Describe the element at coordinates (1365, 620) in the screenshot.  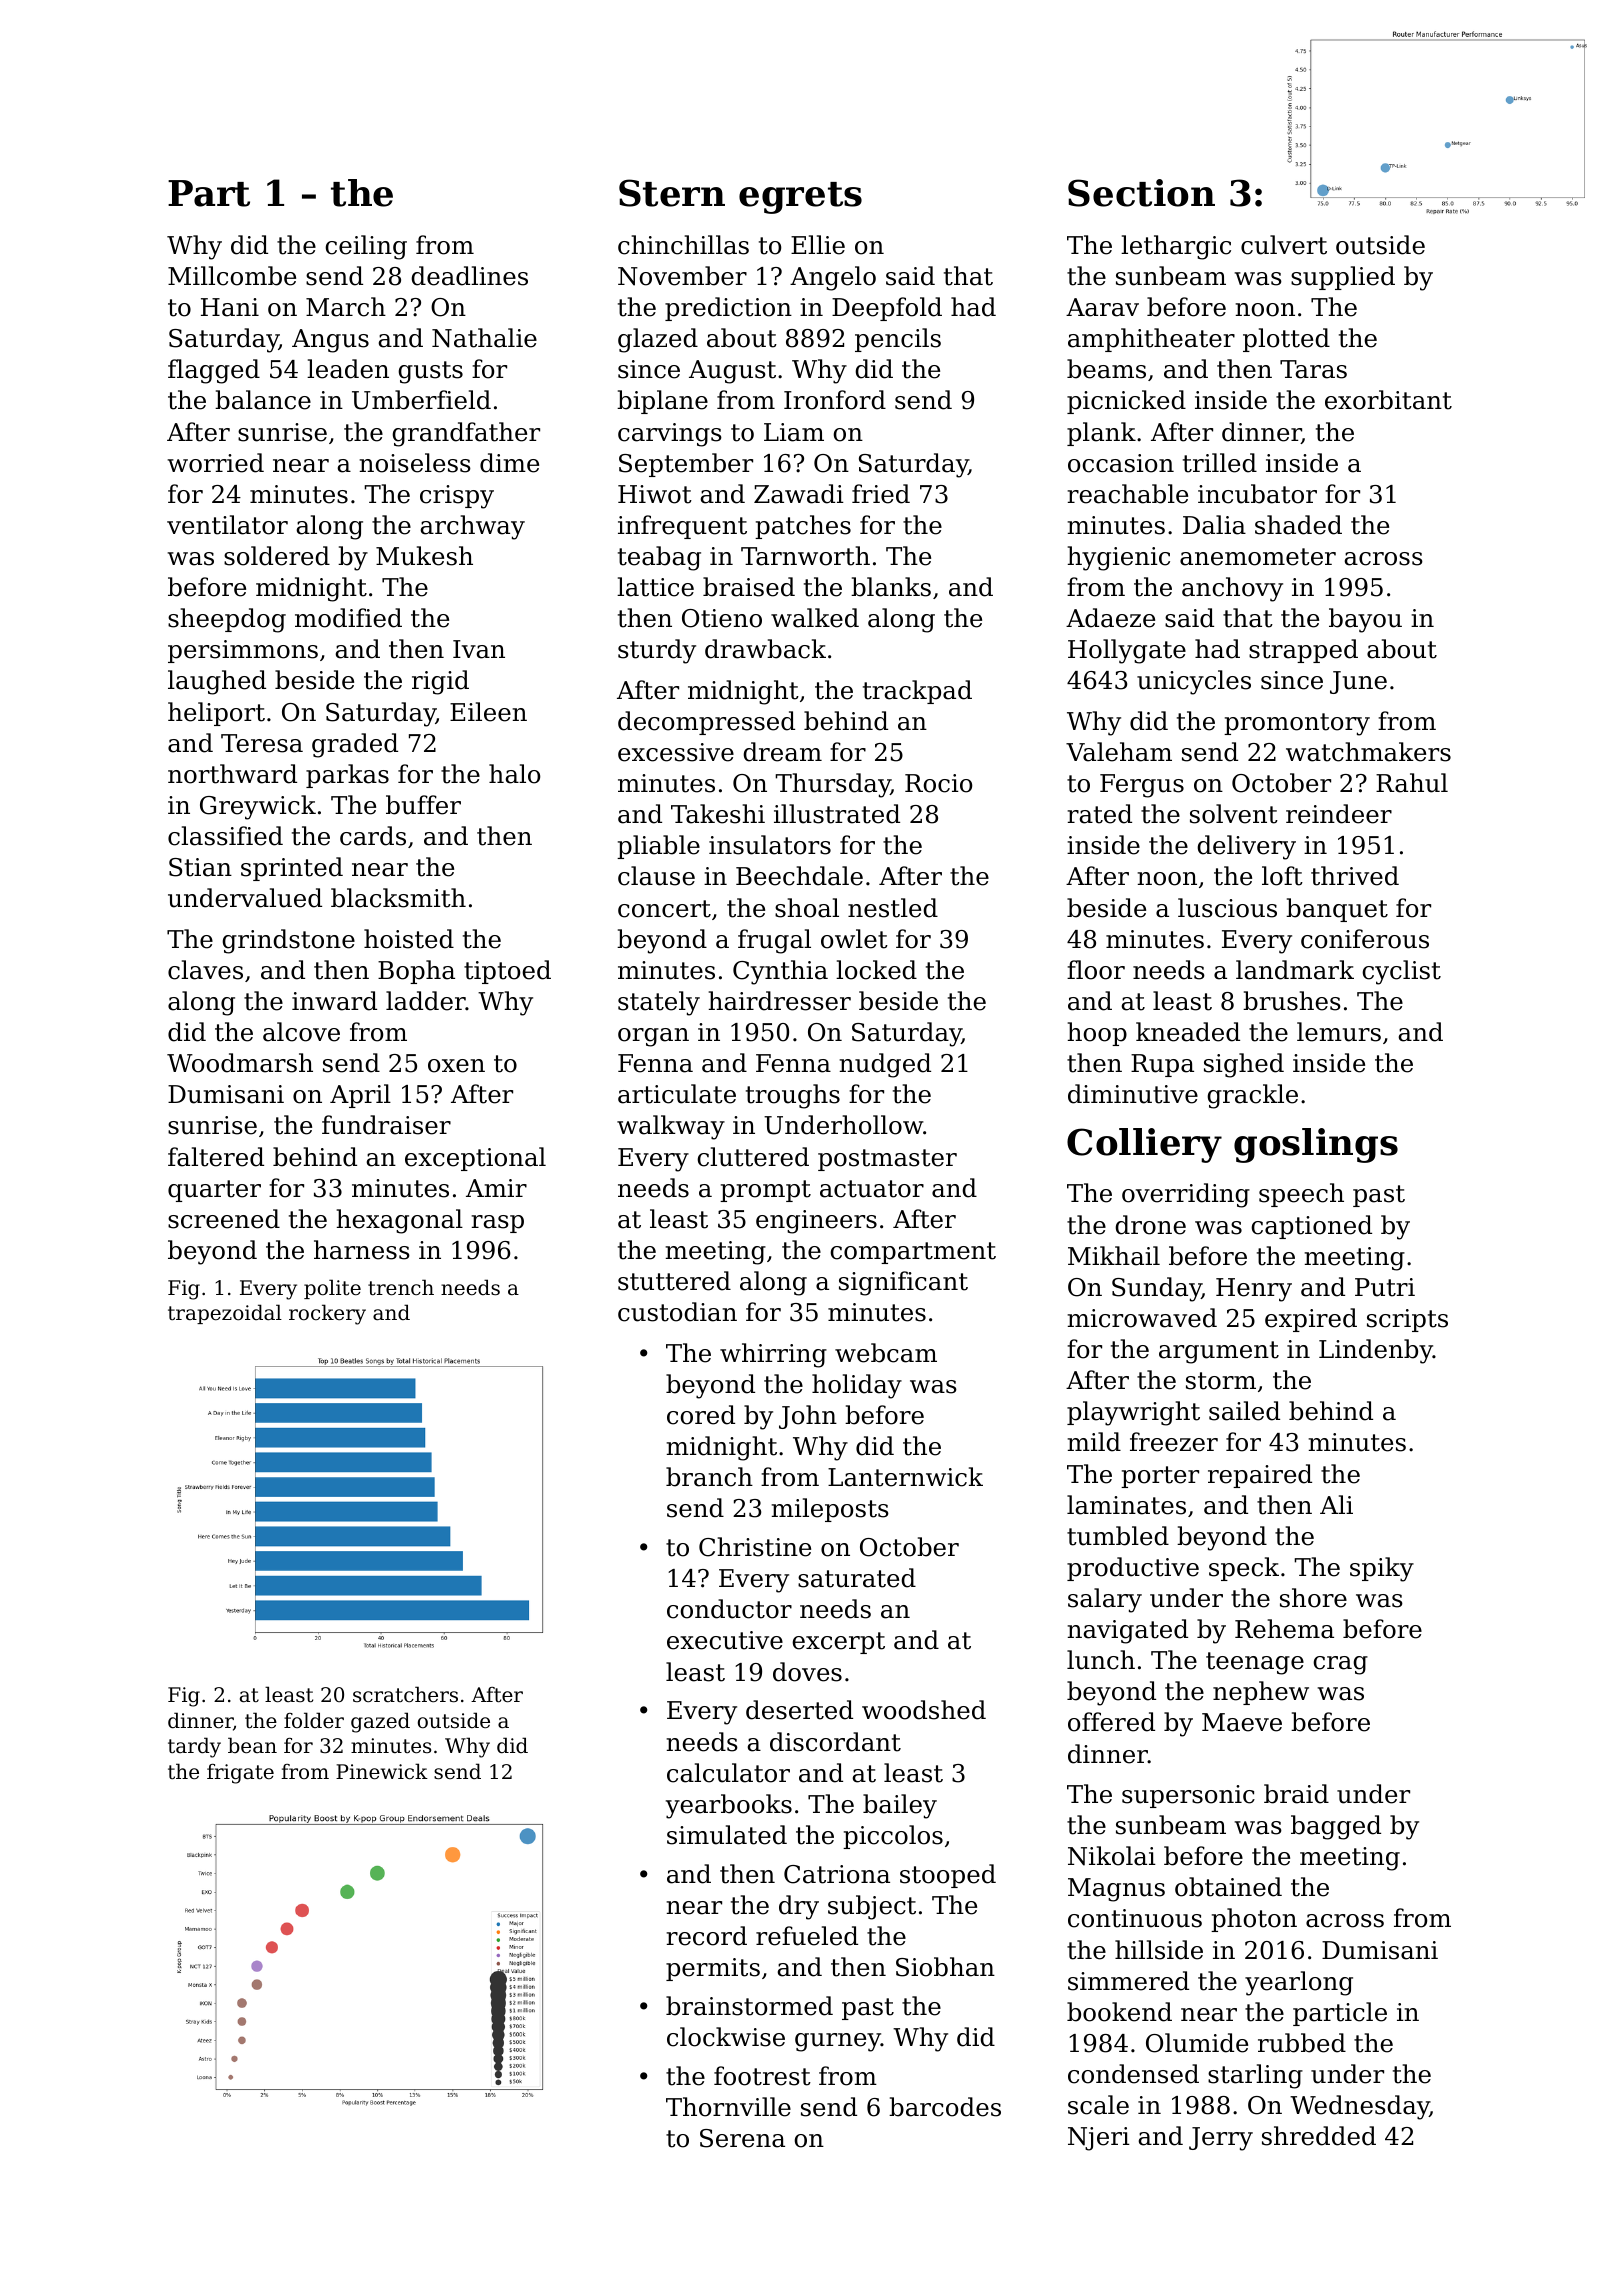
I see `bayou` at that location.
